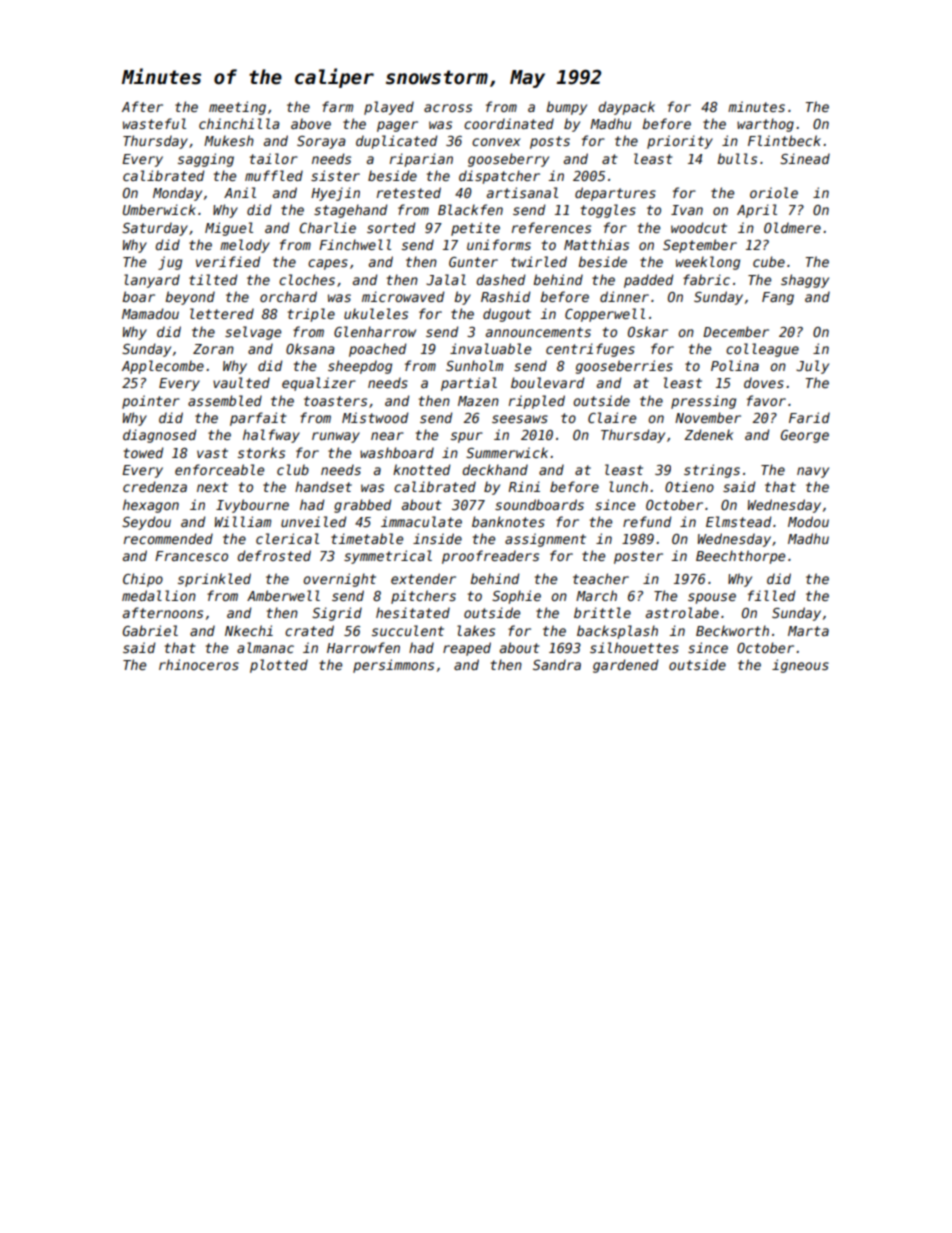  Describe the element at coordinates (279, 666) in the document. I see `plotted` at that location.
